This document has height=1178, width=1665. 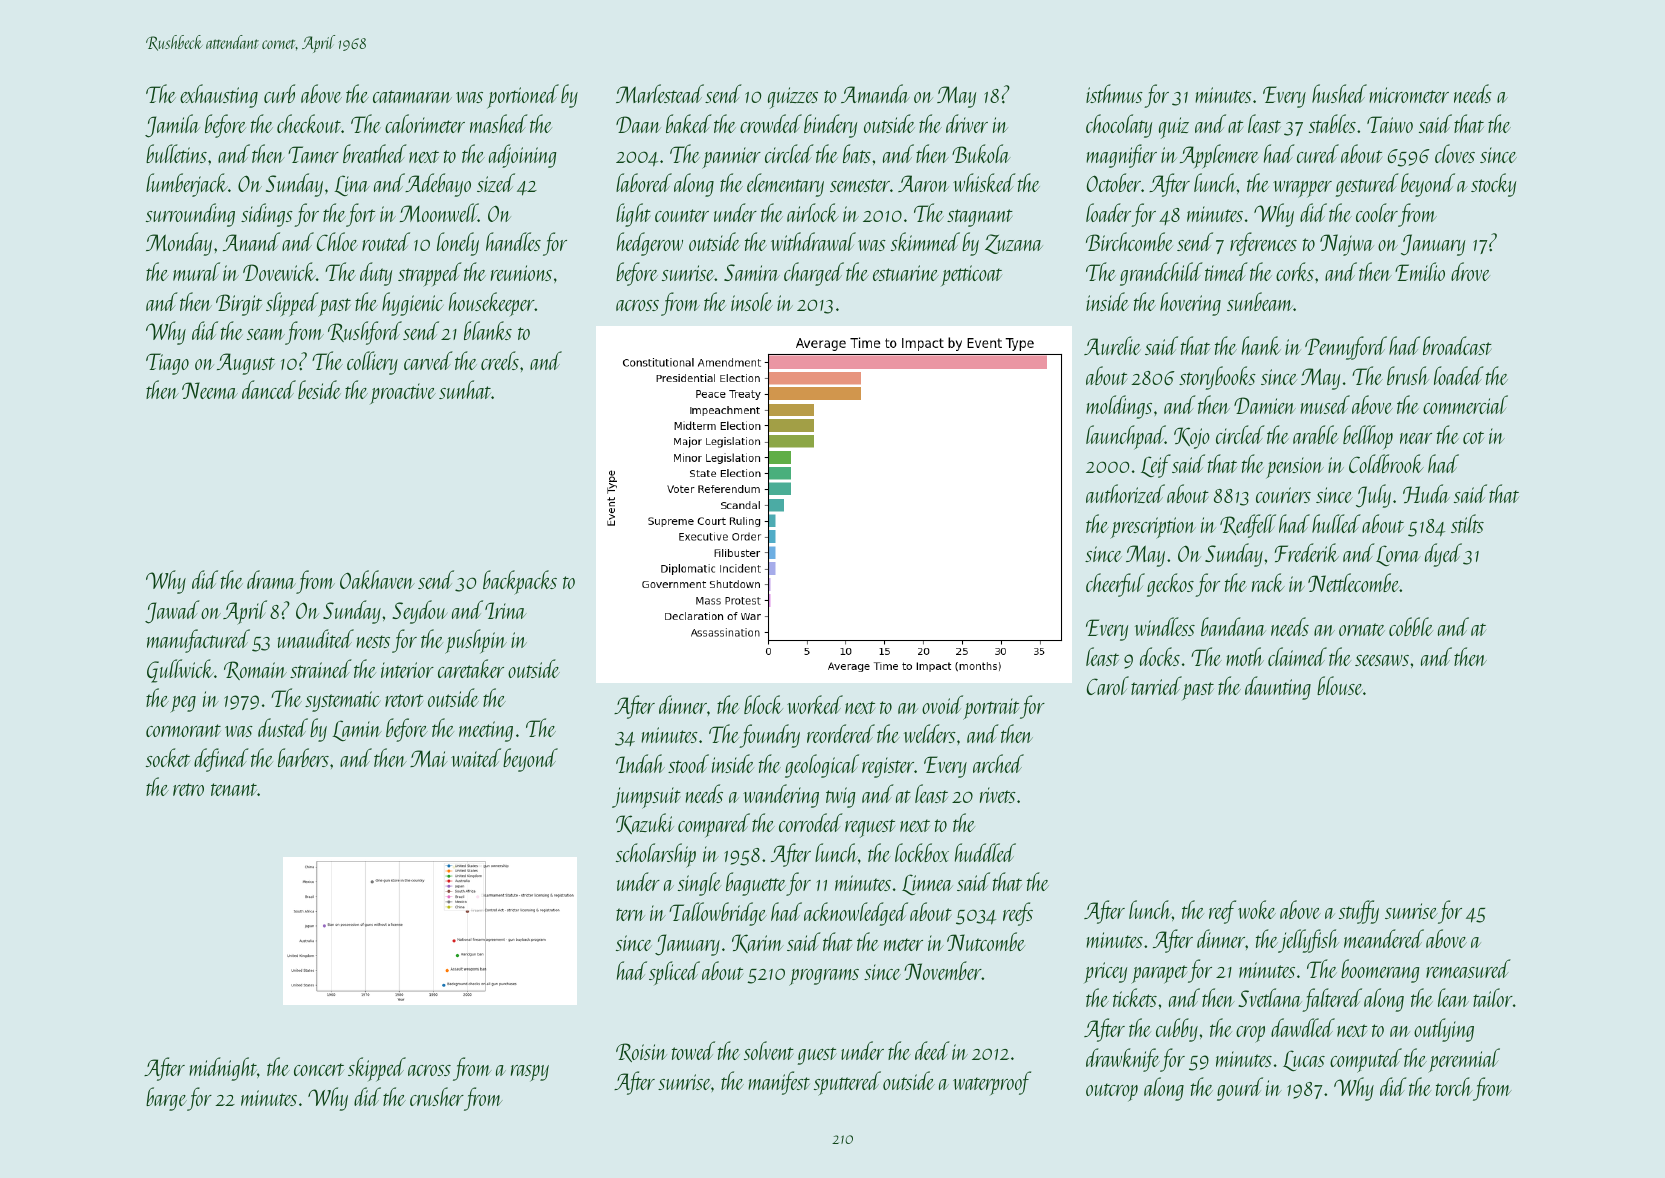 What do you see at coordinates (718, 914) in the document?
I see `Tallowbridge` at bounding box center [718, 914].
